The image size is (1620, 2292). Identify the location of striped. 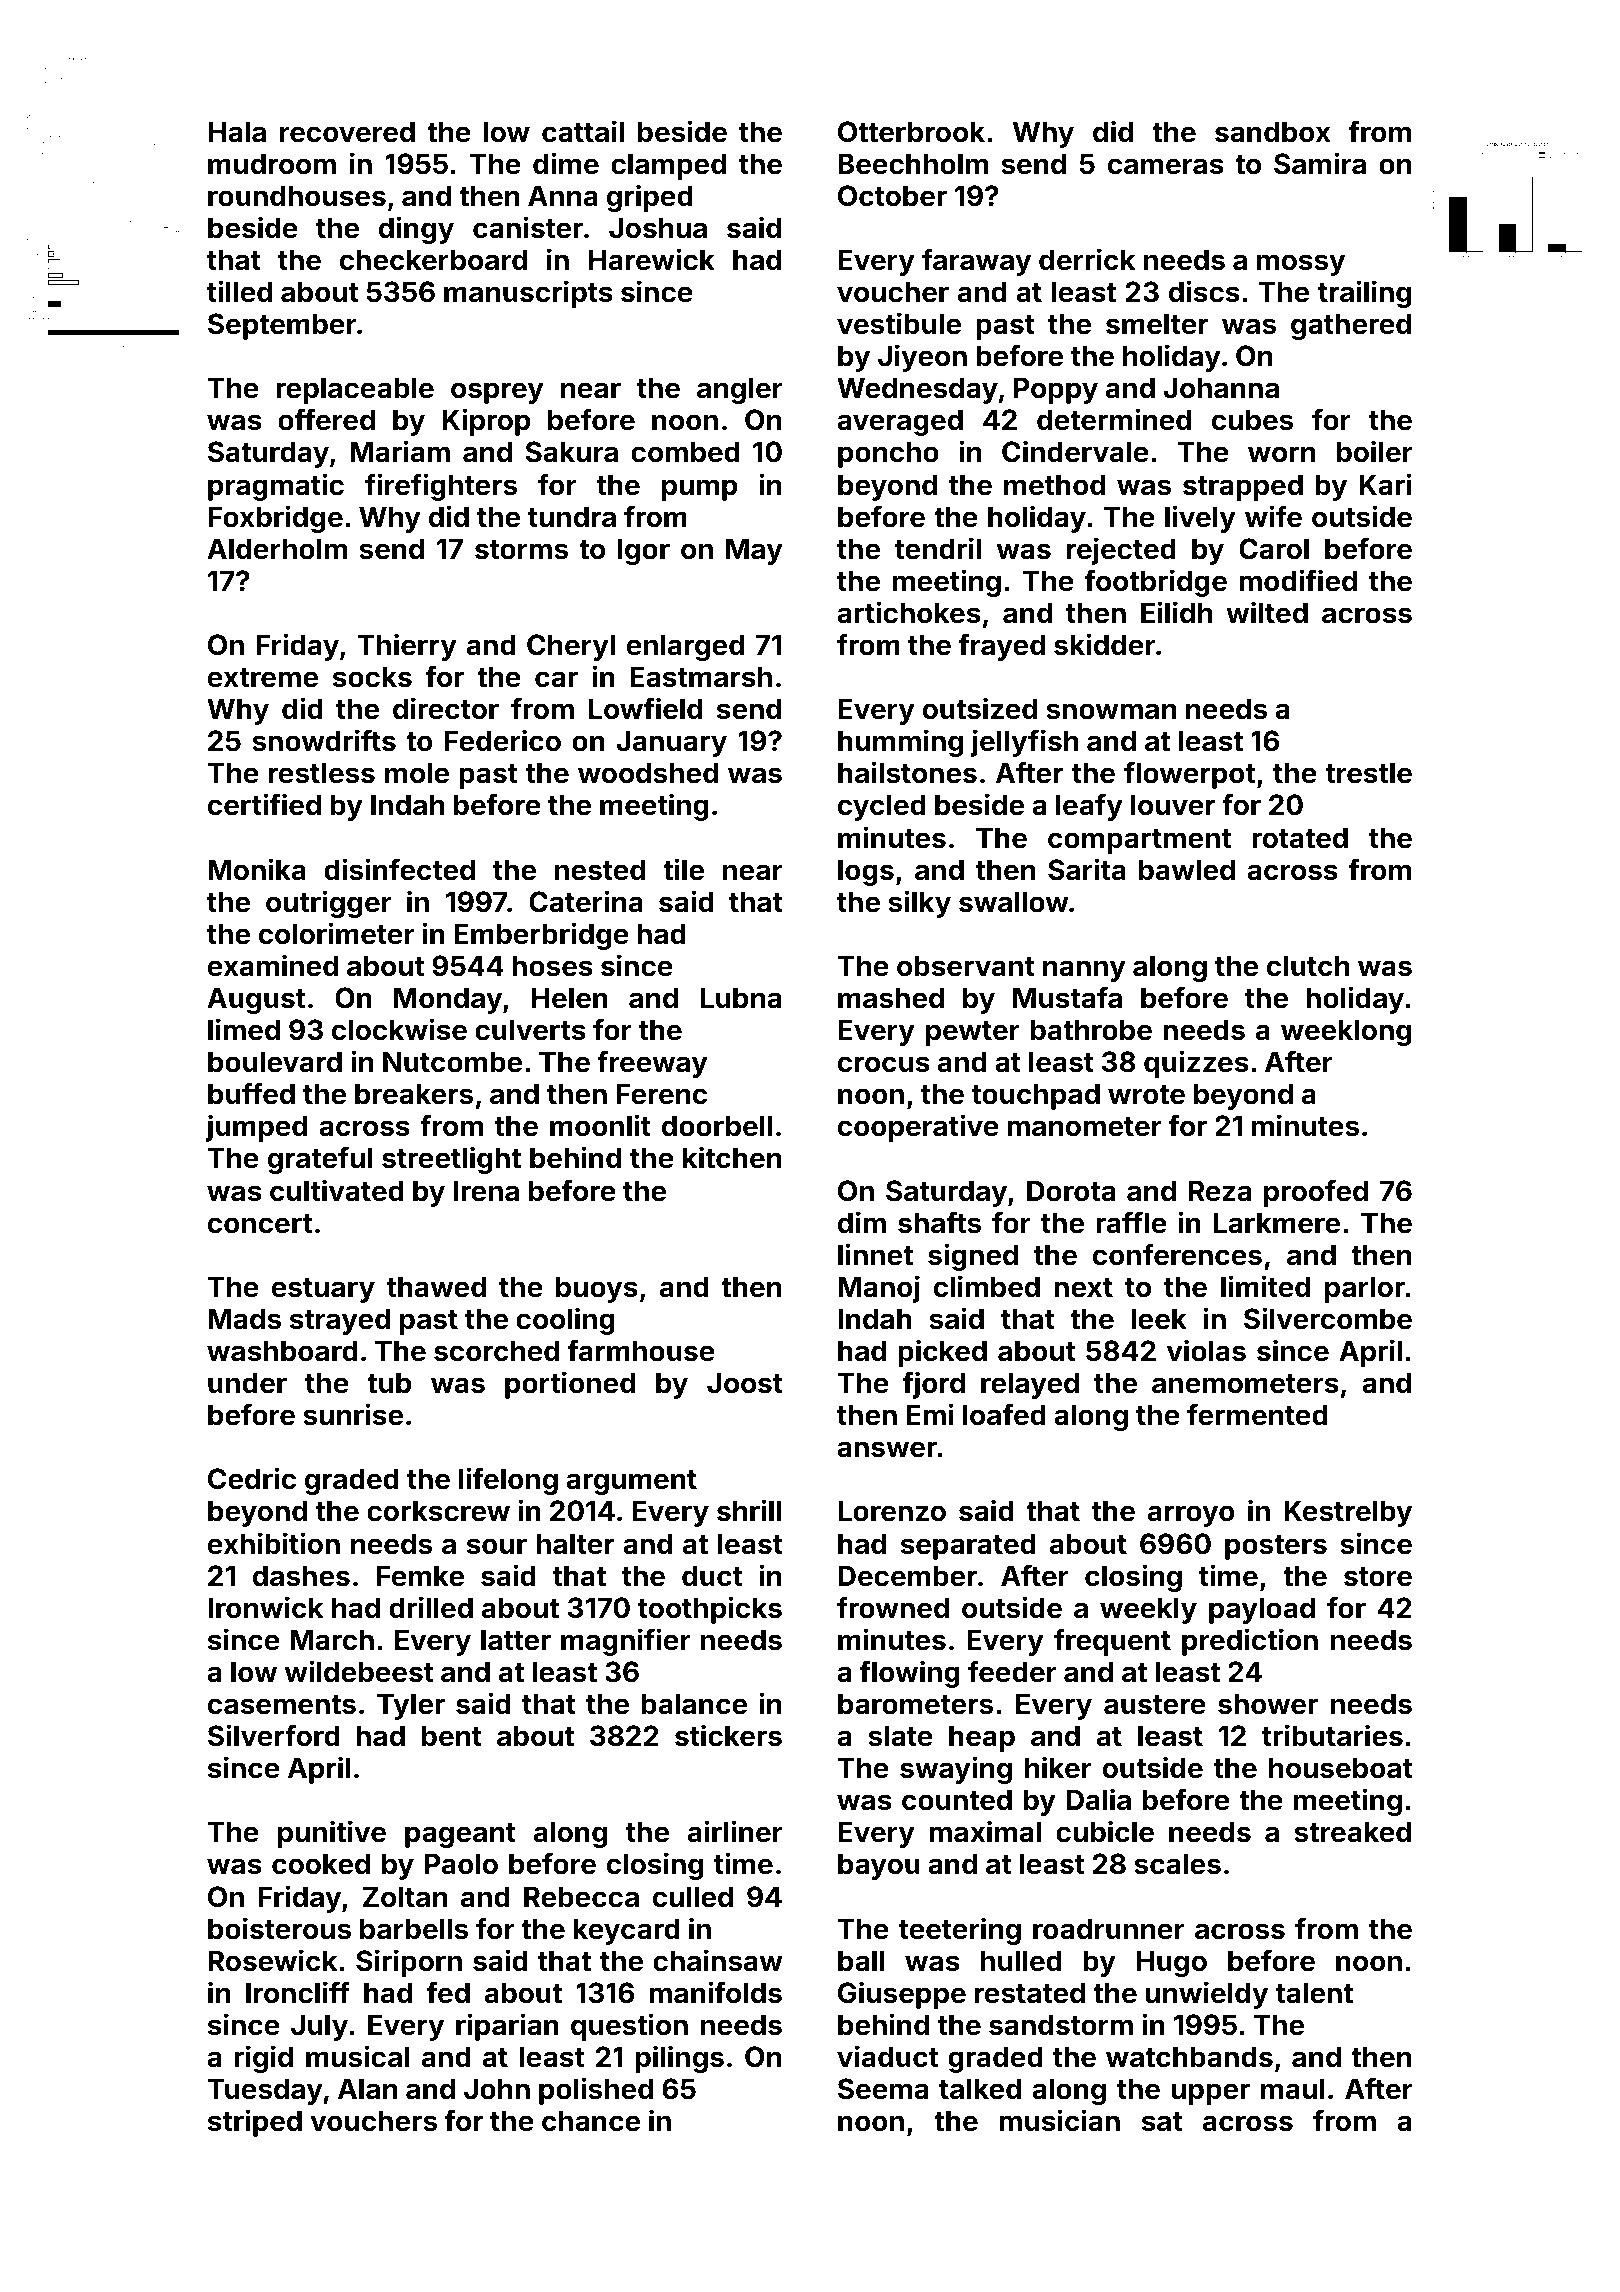
(255, 2123).
